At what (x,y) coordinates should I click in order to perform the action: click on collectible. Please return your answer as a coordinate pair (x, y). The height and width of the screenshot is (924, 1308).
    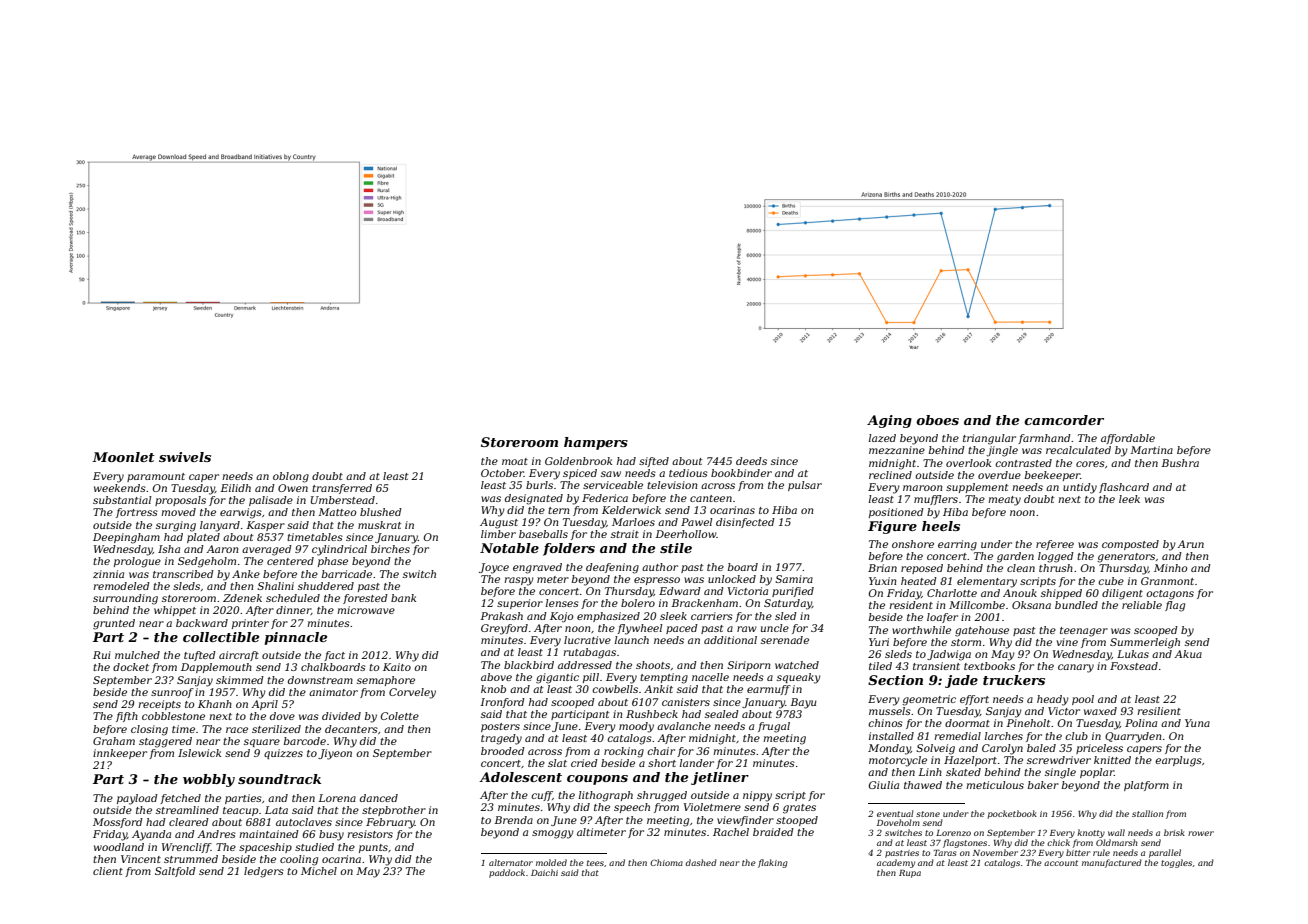
    Looking at the image, I should click on (221, 637).
